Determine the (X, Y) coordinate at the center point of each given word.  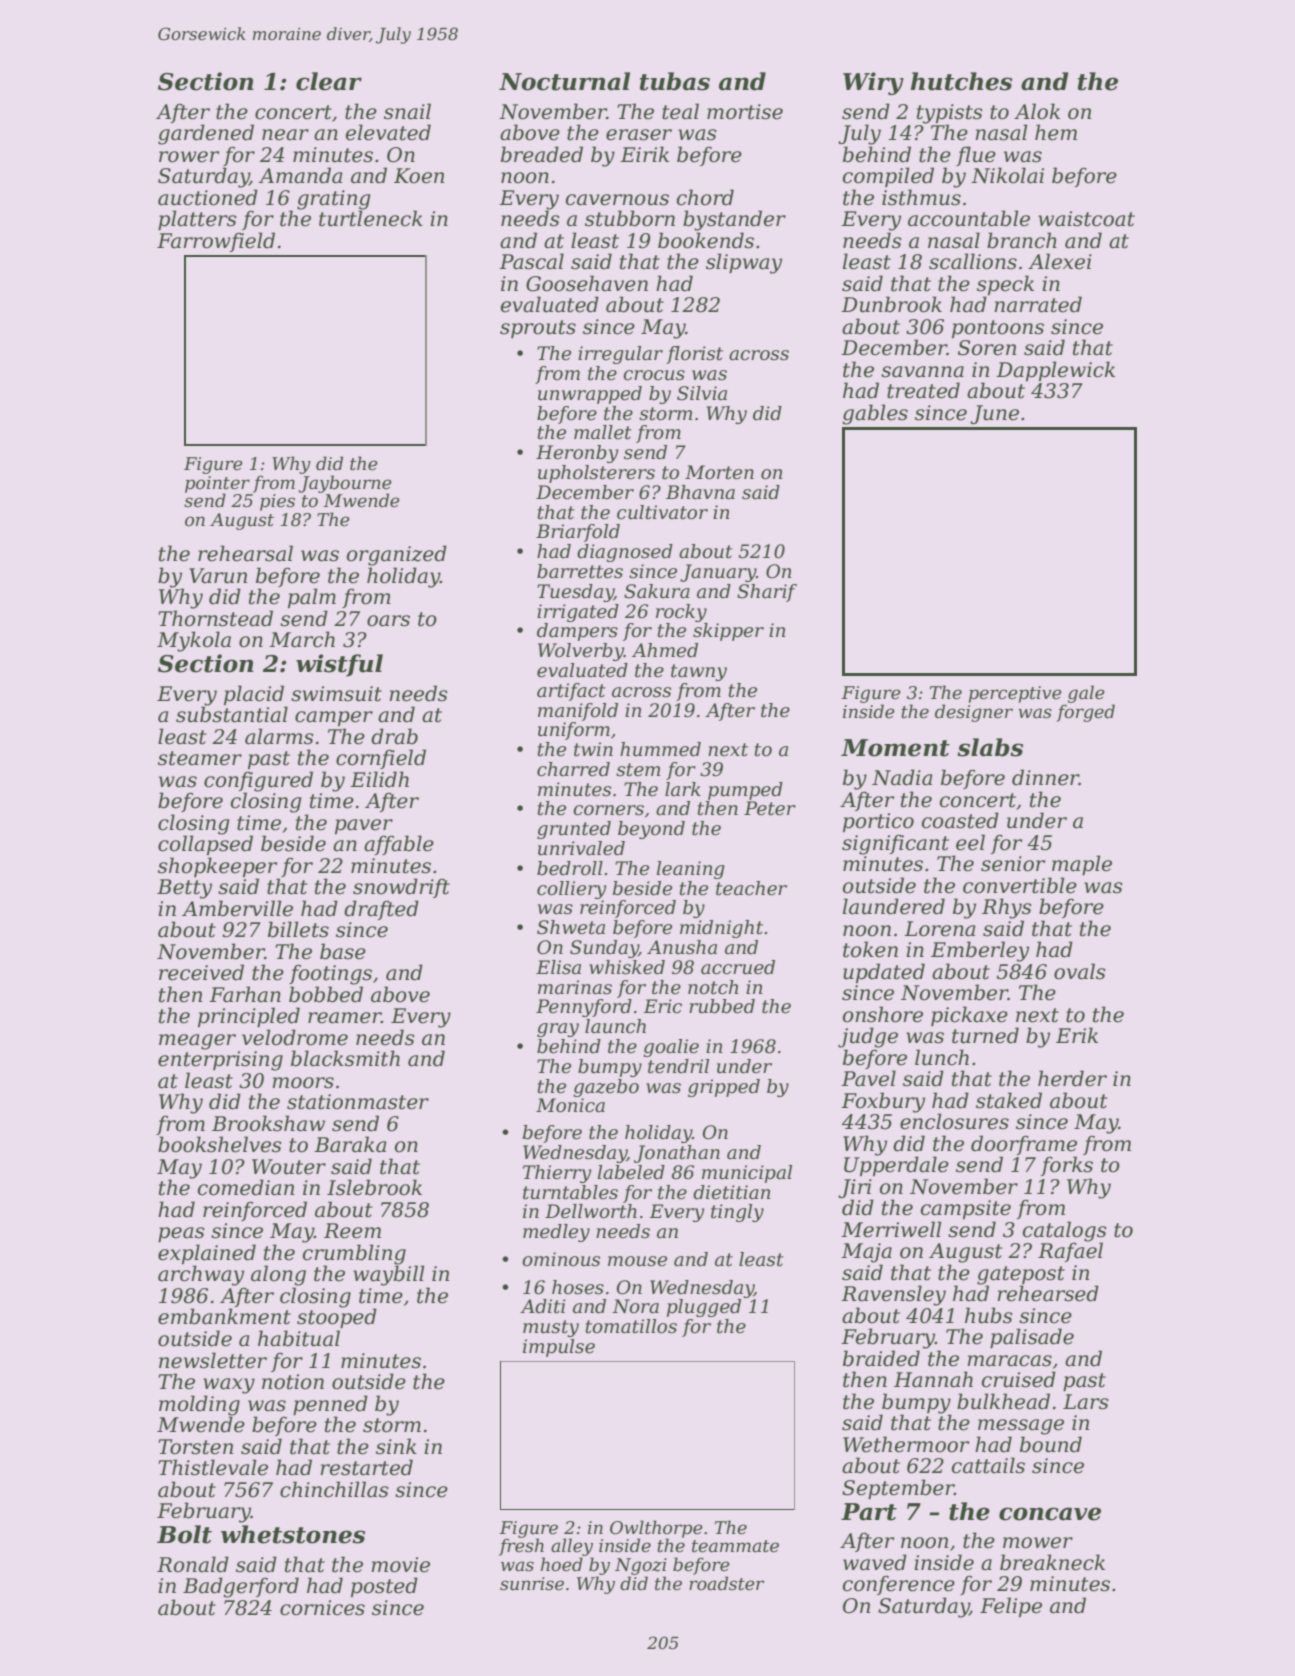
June (994, 414)
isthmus (921, 197)
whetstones (293, 1534)
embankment (224, 1316)
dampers (577, 632)
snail (407, 111)
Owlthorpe (656, 1529)
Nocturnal (564, 81)
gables (875, 414)
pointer (217, 484)
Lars (1086, 1402)
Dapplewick (1055, 371)
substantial (232, 714)
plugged (704, 1308)
